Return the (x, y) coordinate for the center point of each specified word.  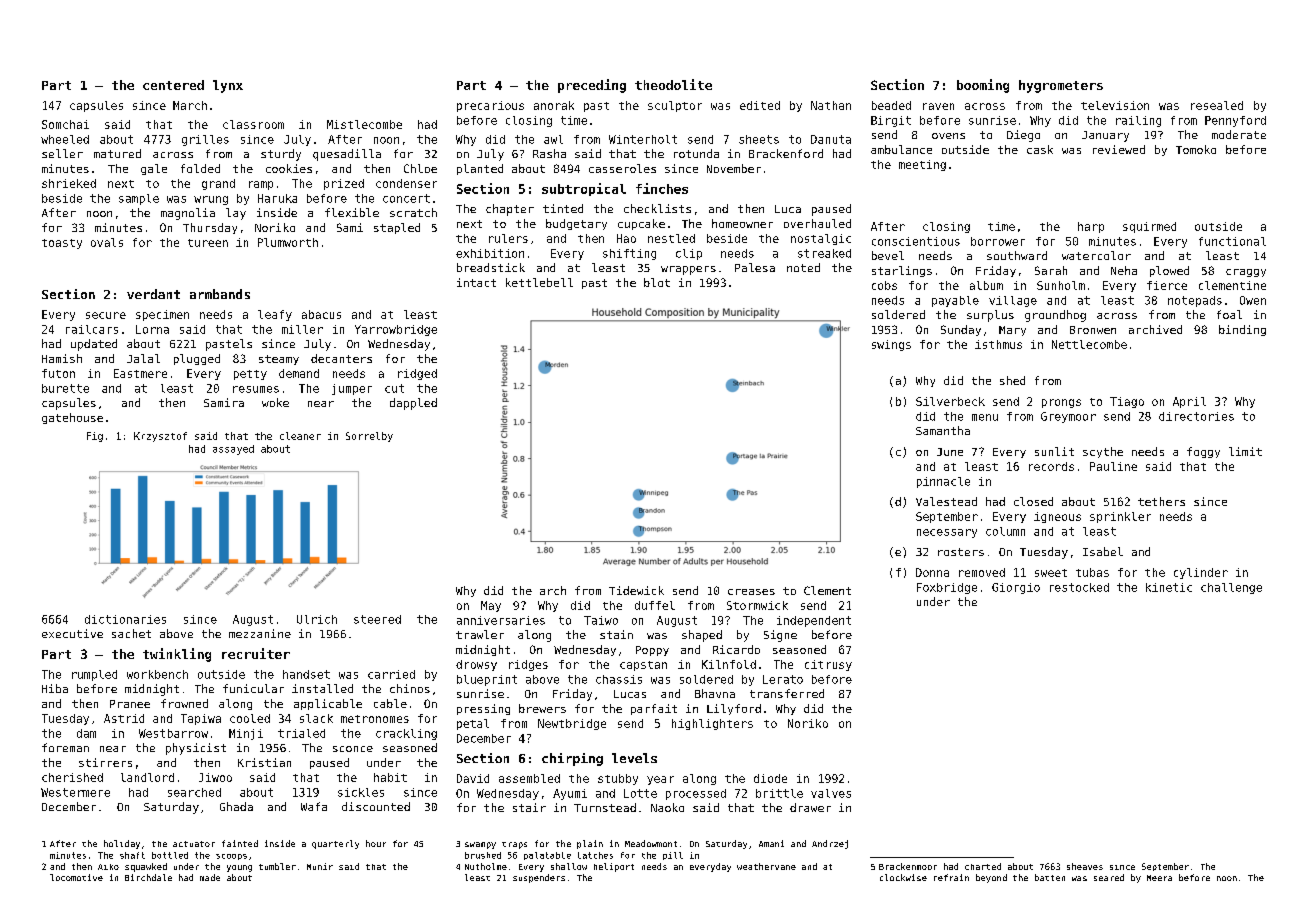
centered (173, 85)
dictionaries (125, 619)
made (210, 877)
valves (831, 793)
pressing (483, 709)
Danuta (831, 139)
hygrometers (1061, 86)
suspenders (539, 878)
